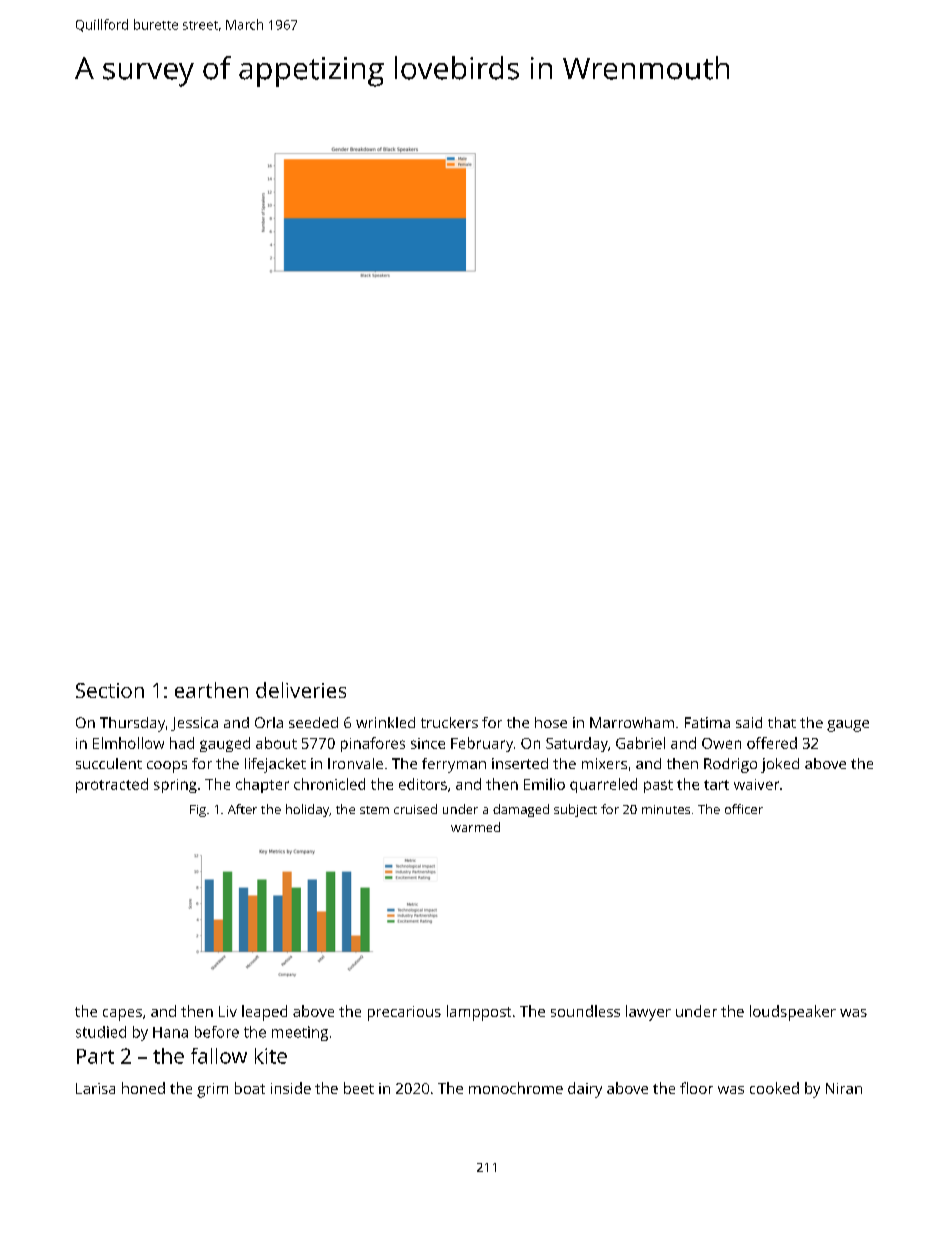  I want to click on said, so click(749, 722).
